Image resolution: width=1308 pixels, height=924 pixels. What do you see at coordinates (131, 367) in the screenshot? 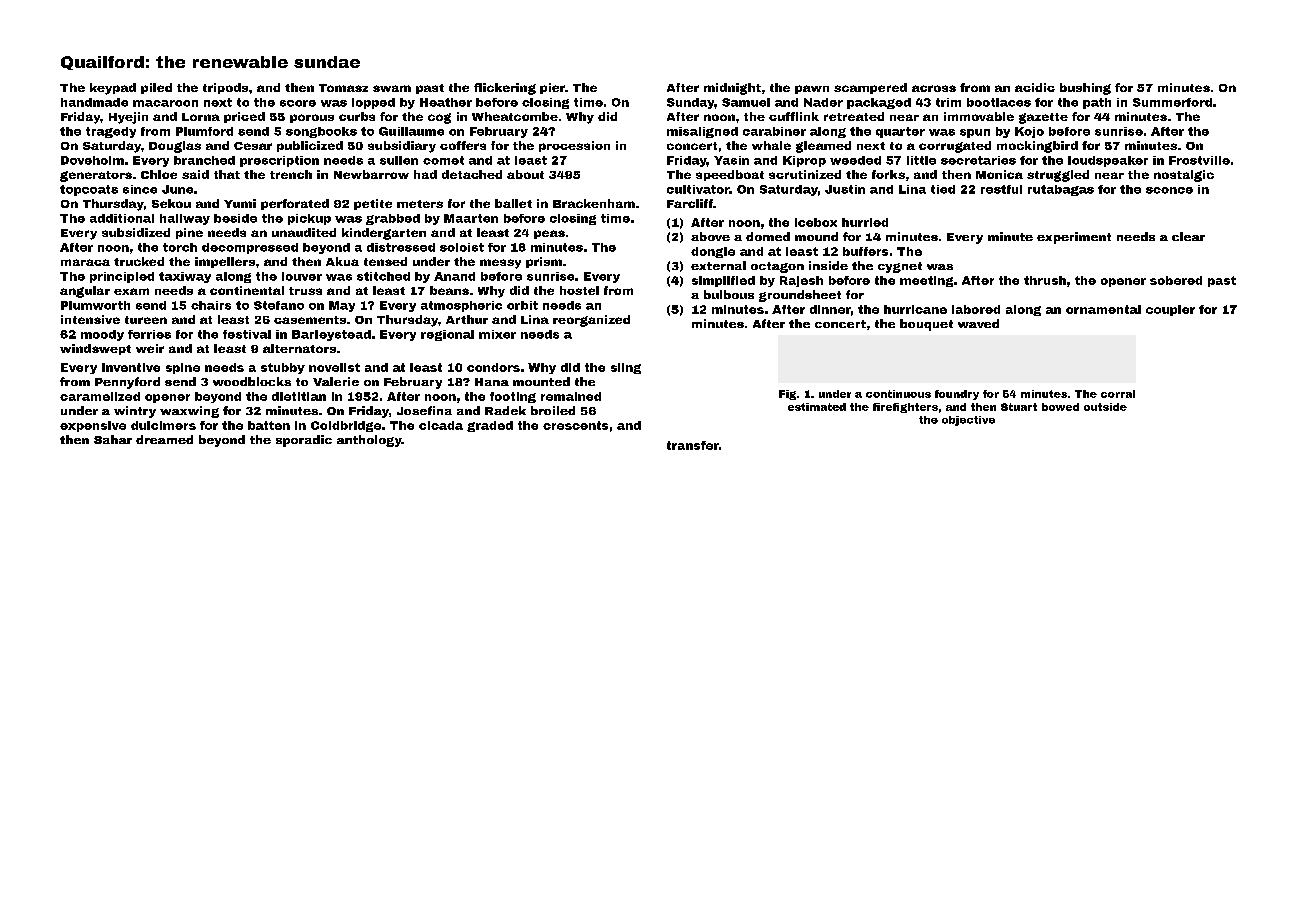
I see `inventive` at bounding box center [131, 367].
